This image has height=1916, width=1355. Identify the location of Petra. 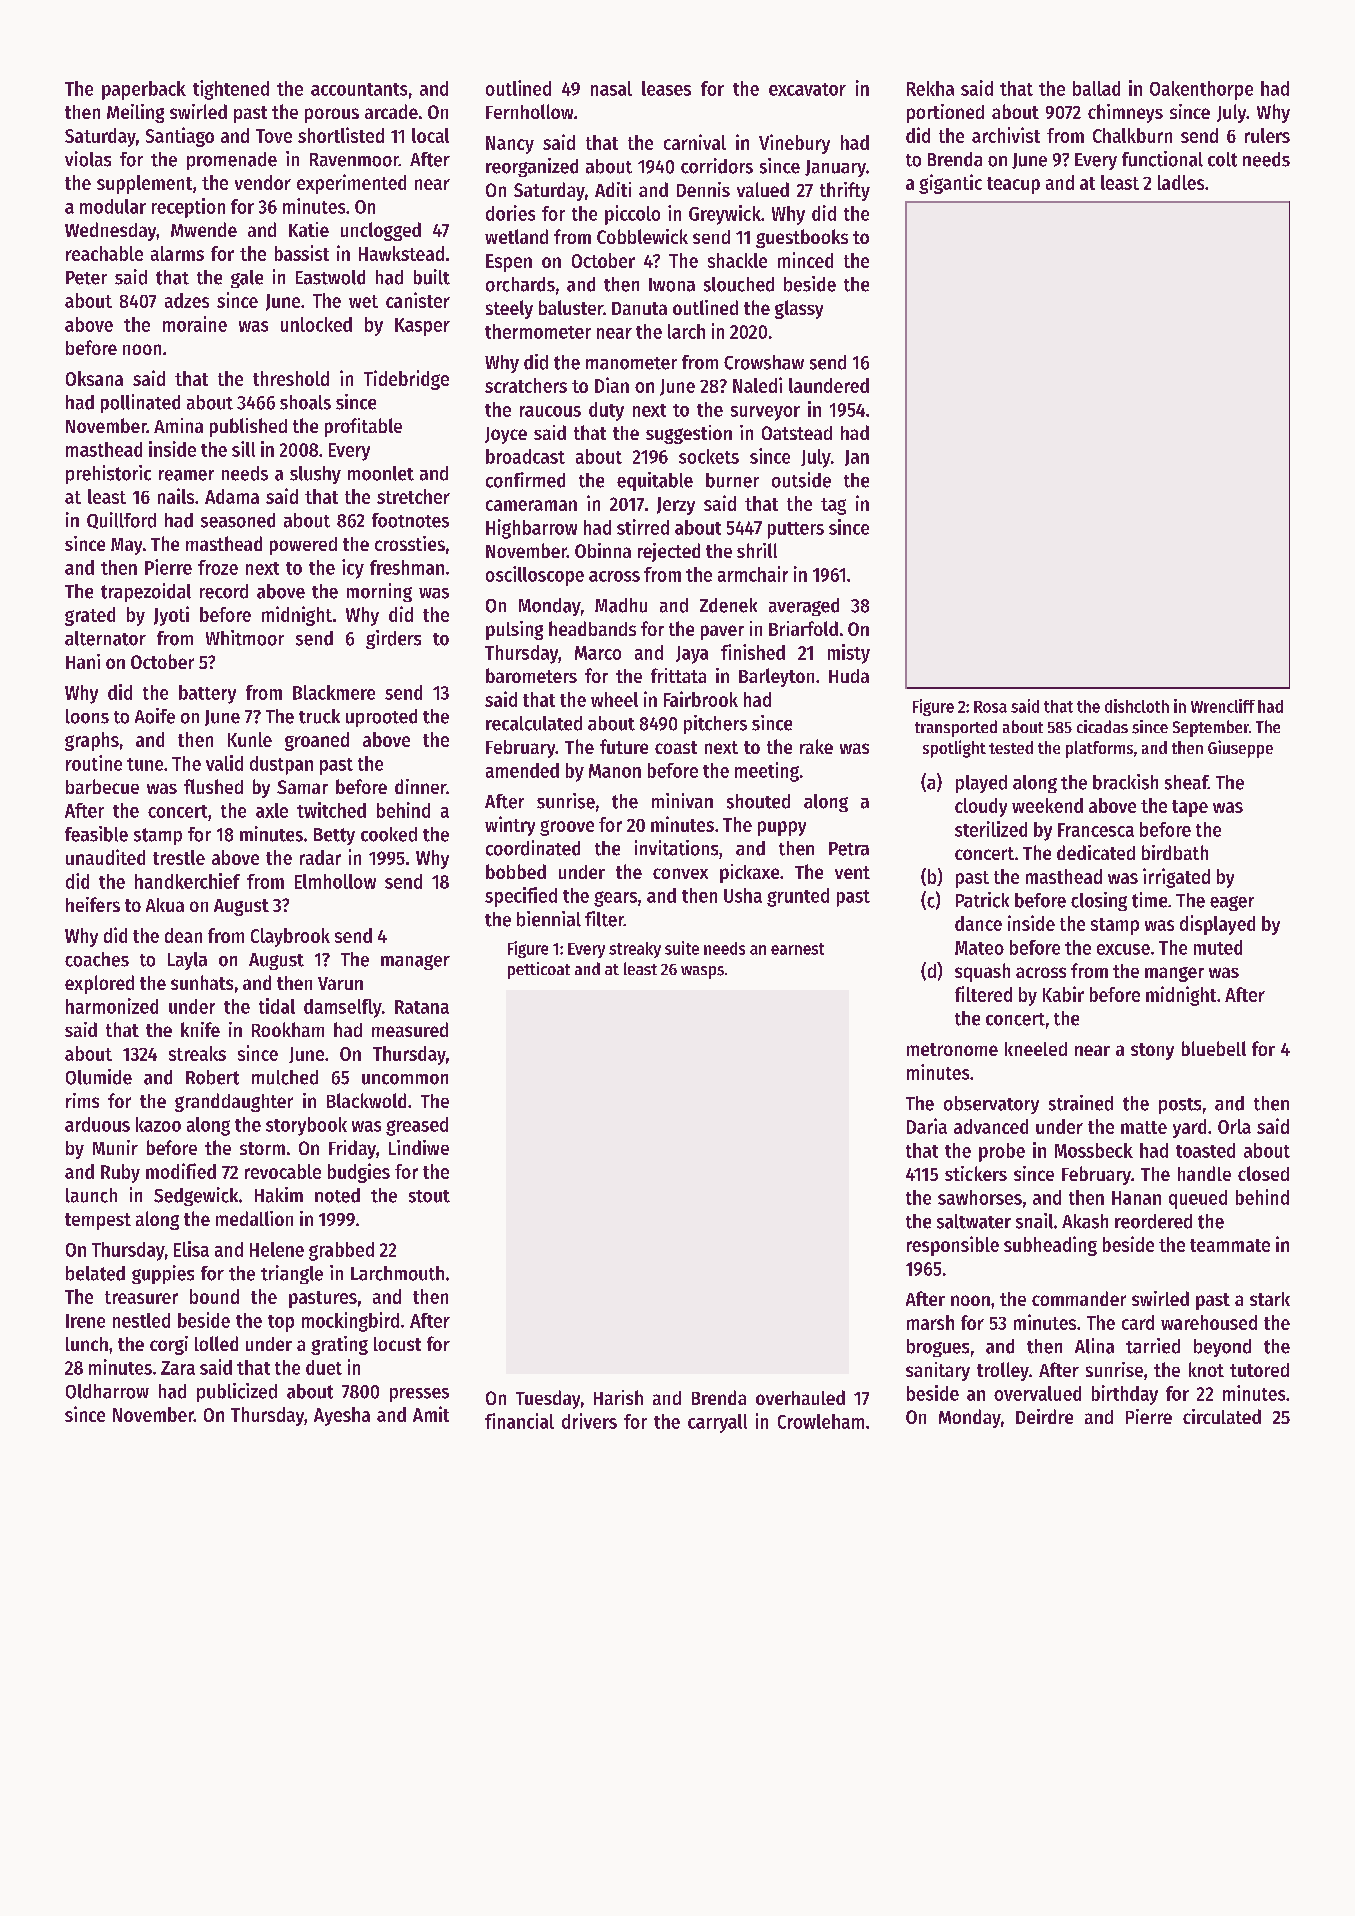
(849, 849).
